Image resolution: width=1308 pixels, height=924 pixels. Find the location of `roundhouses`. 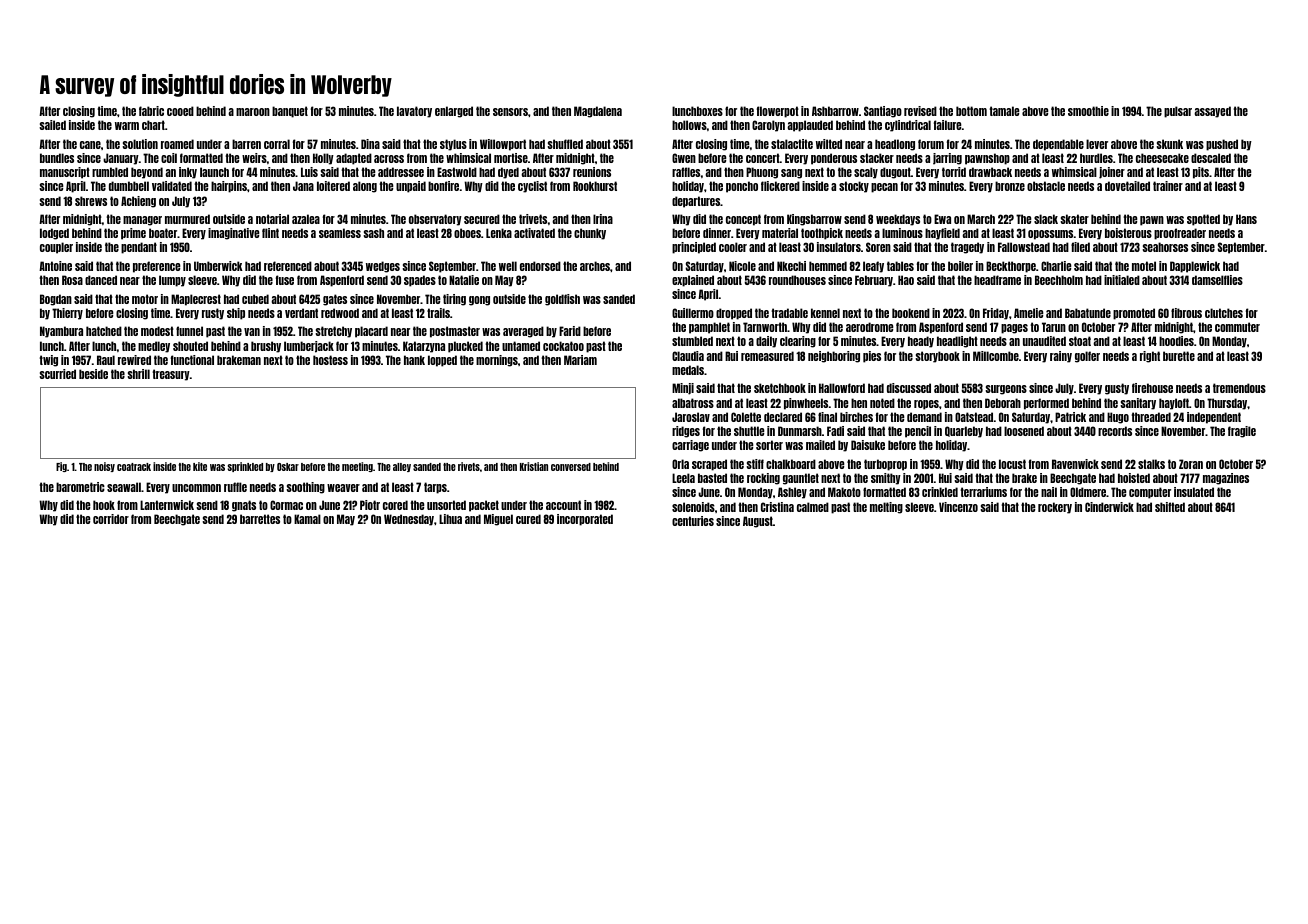

roundhouses is located at coordinates (797, 280).
